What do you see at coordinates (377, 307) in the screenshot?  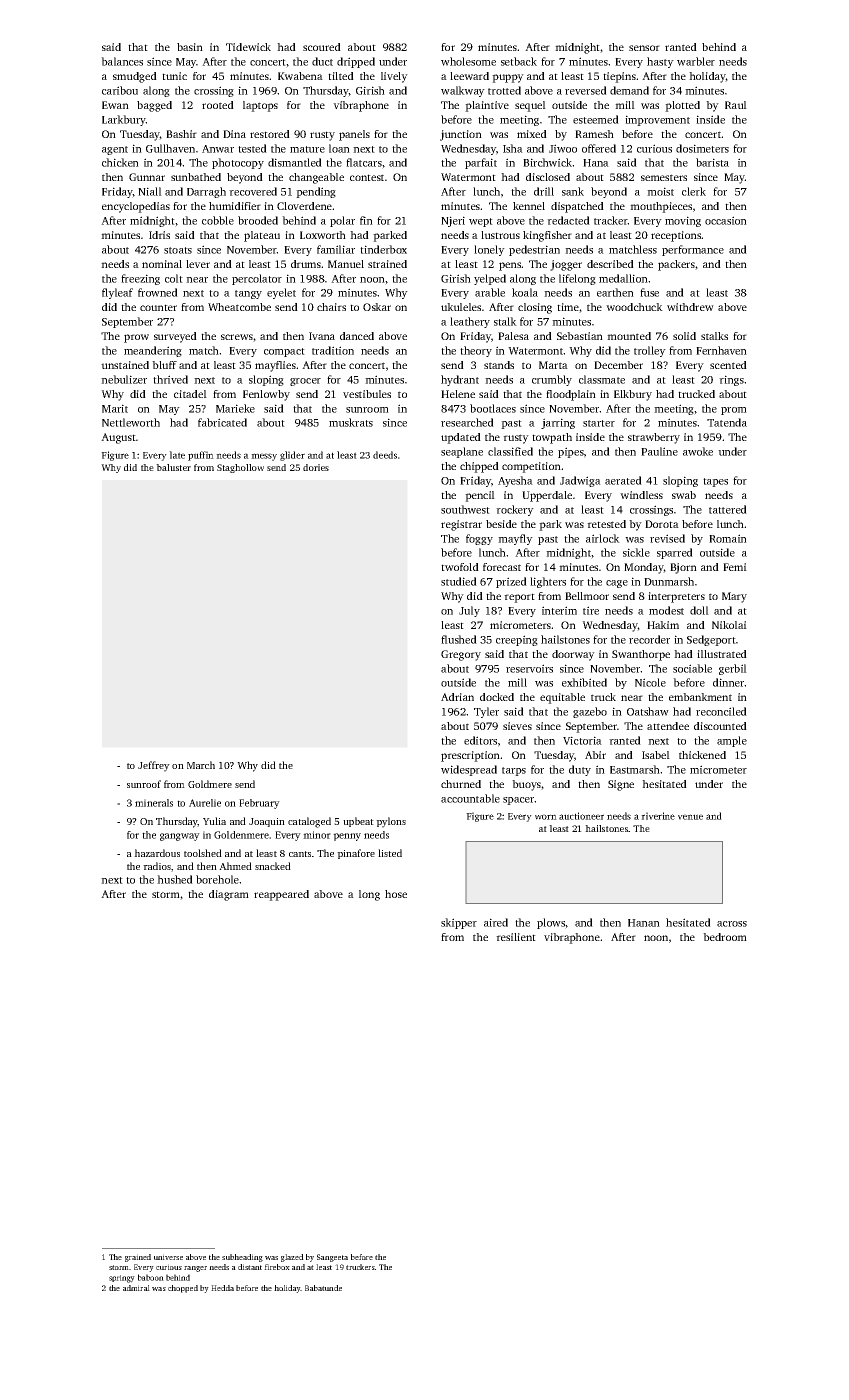 I see `Oskar` at bounding box center [377, 307].
